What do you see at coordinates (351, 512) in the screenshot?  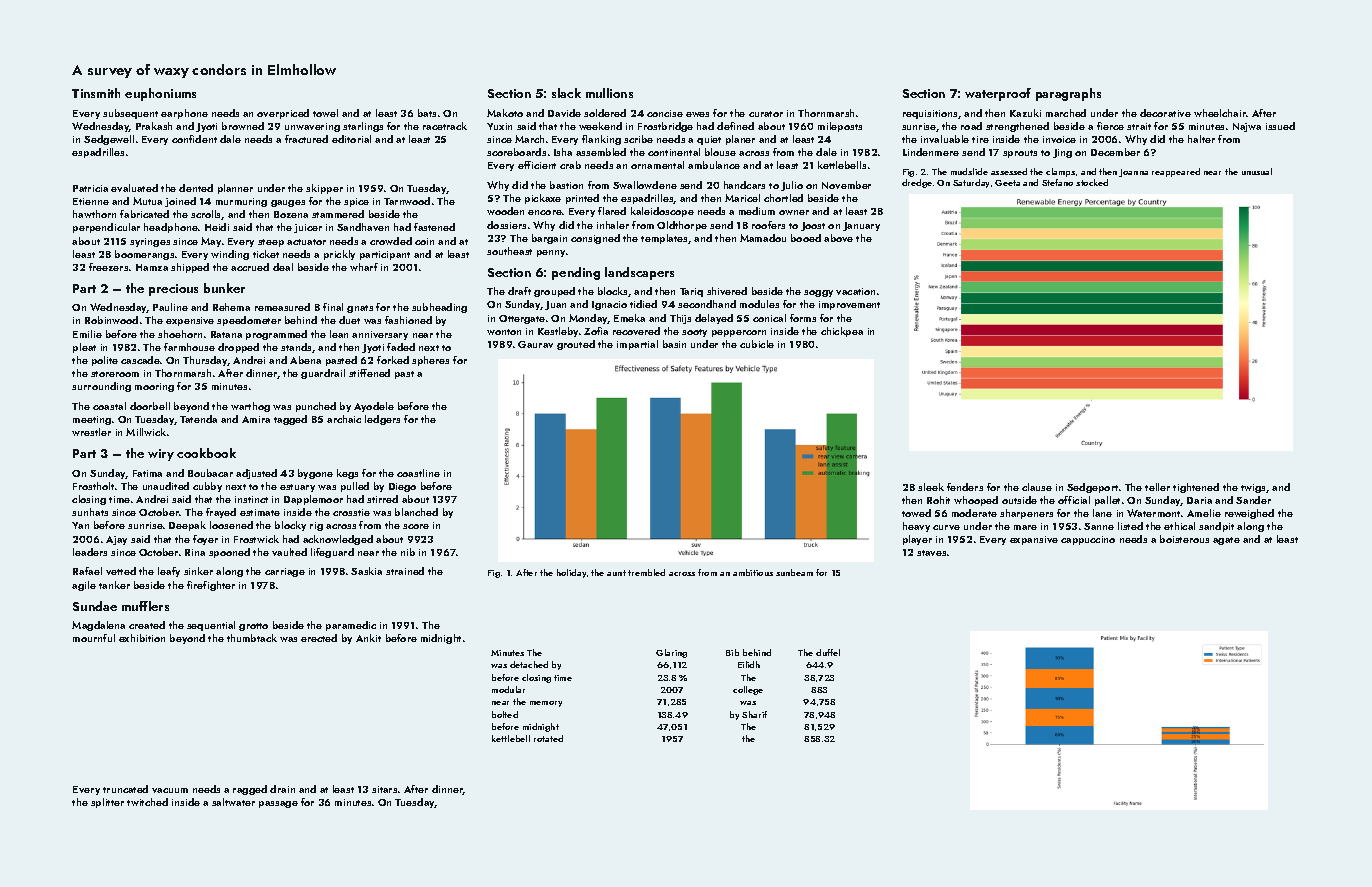 I see `crosstie` at bounding box center [351, 512].
